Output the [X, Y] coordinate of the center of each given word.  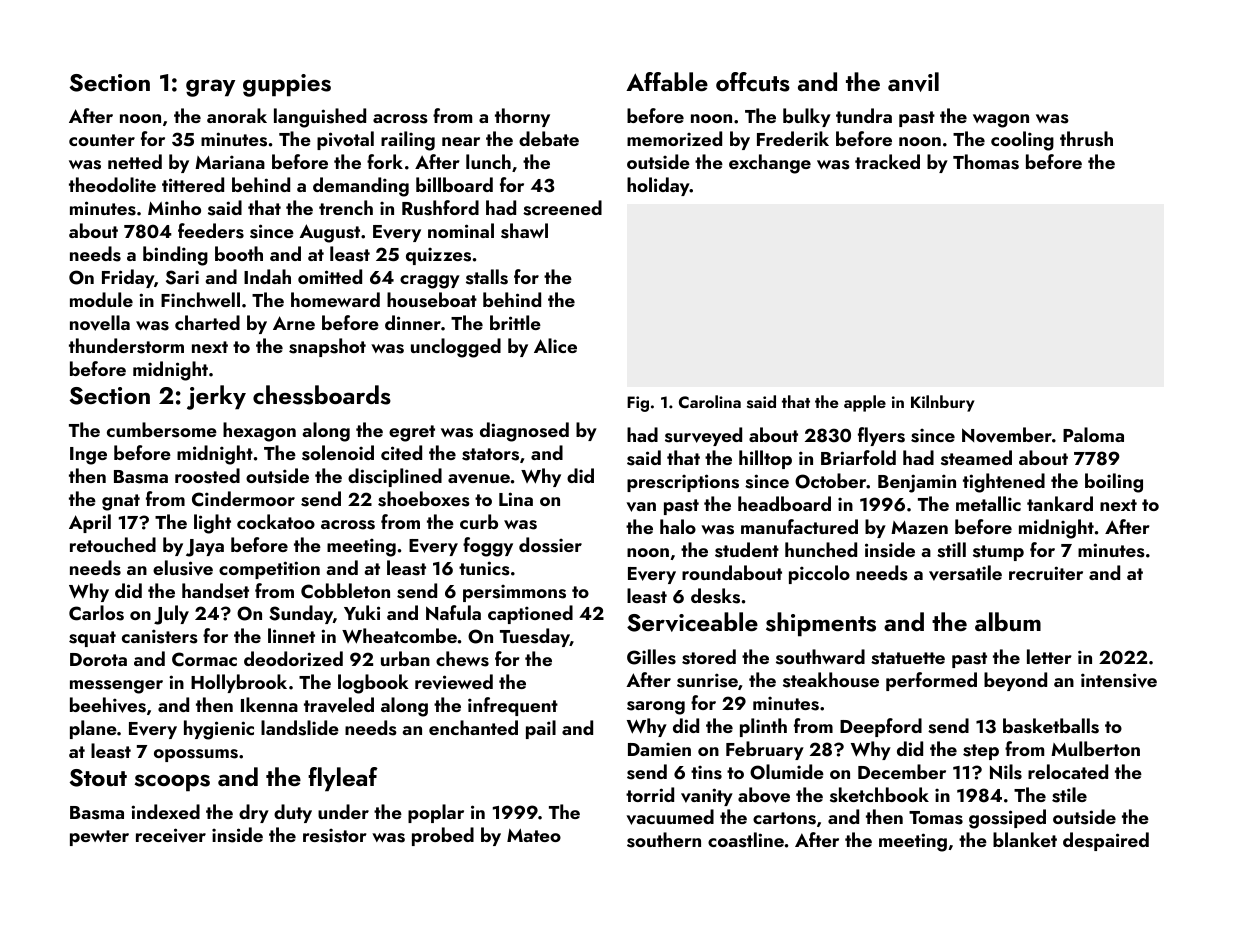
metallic [988, 503]
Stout [98, 778]
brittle [515, 322]
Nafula [453, 612]
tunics [484, 568]
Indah [267, 276]
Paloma [1093, 434]
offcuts [753, 82]
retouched [113, 544]
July [171, 615]
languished [320, 118]
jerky [216, 397]
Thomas [986, 162]
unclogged [456, 348]
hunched [821, 549]
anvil [913, 82]
